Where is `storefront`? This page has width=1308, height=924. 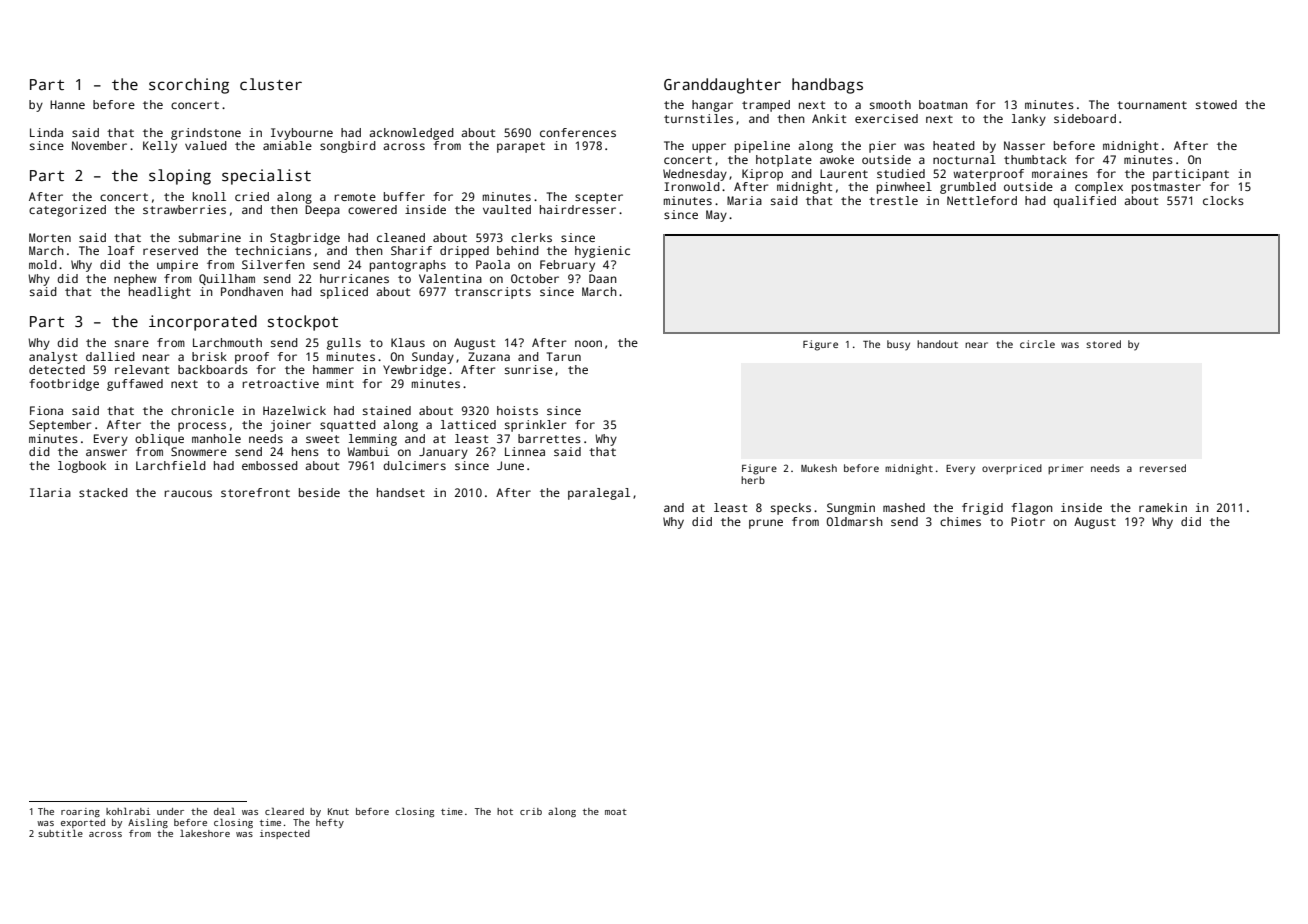
storefront is located at coordinates (255, 492).
